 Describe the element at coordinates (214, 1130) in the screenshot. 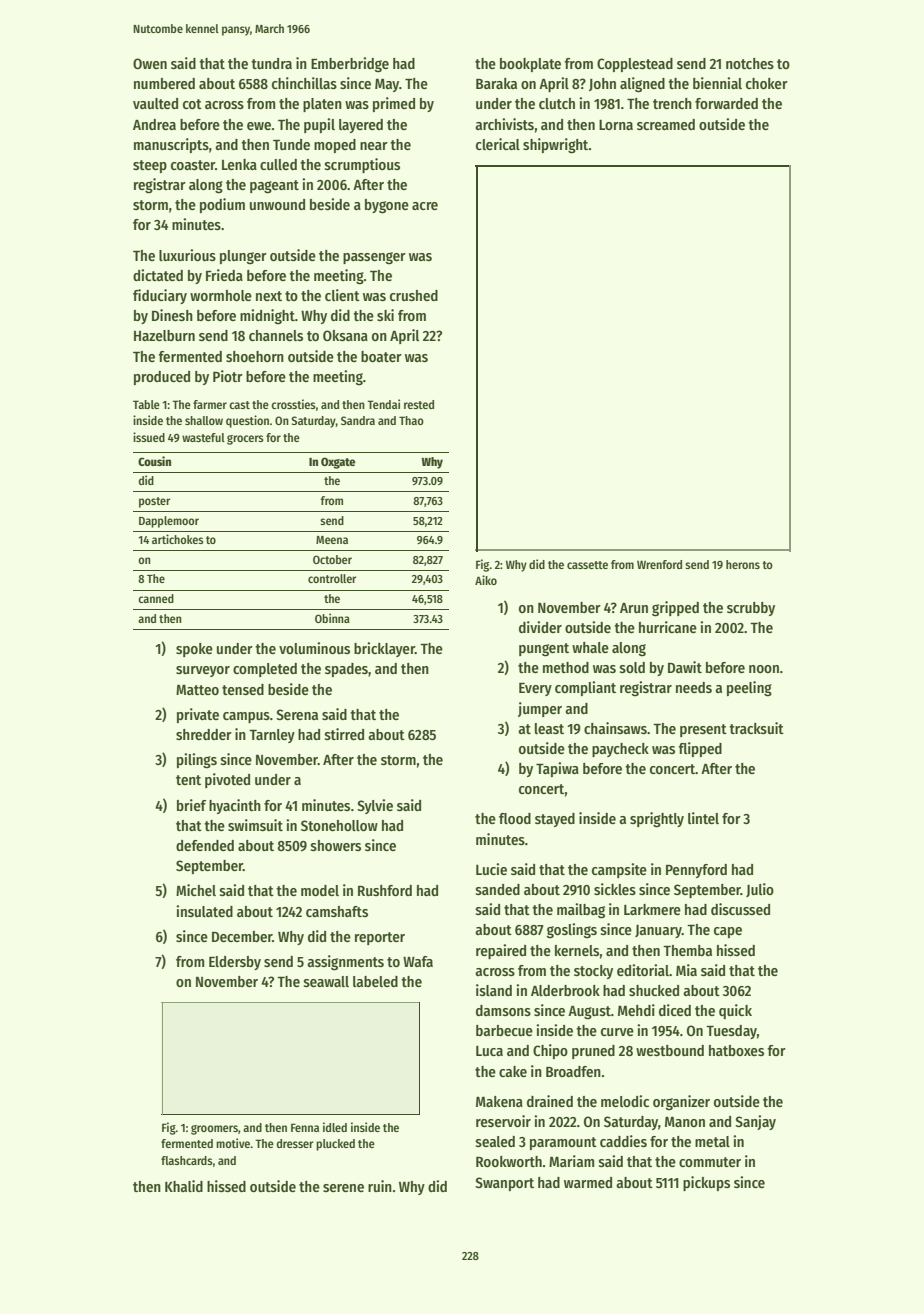

I see `groomers` at that location.
